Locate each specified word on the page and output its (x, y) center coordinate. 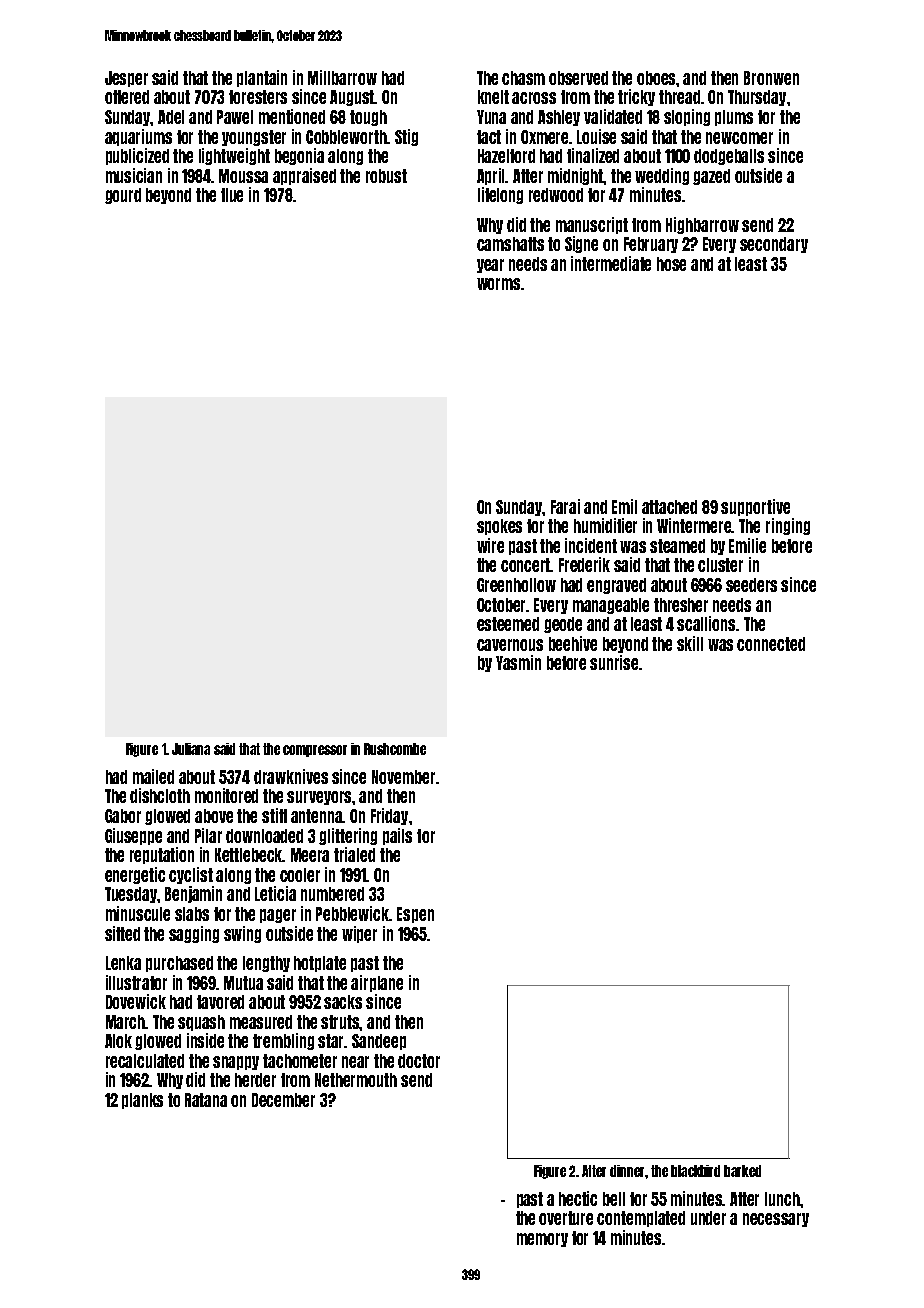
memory (542, 1240)
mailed (153, 776)
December (283, 1100)
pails (397, 836)
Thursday (757, 98)
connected (771, 644)
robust (386, 176)
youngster (254, 138)
